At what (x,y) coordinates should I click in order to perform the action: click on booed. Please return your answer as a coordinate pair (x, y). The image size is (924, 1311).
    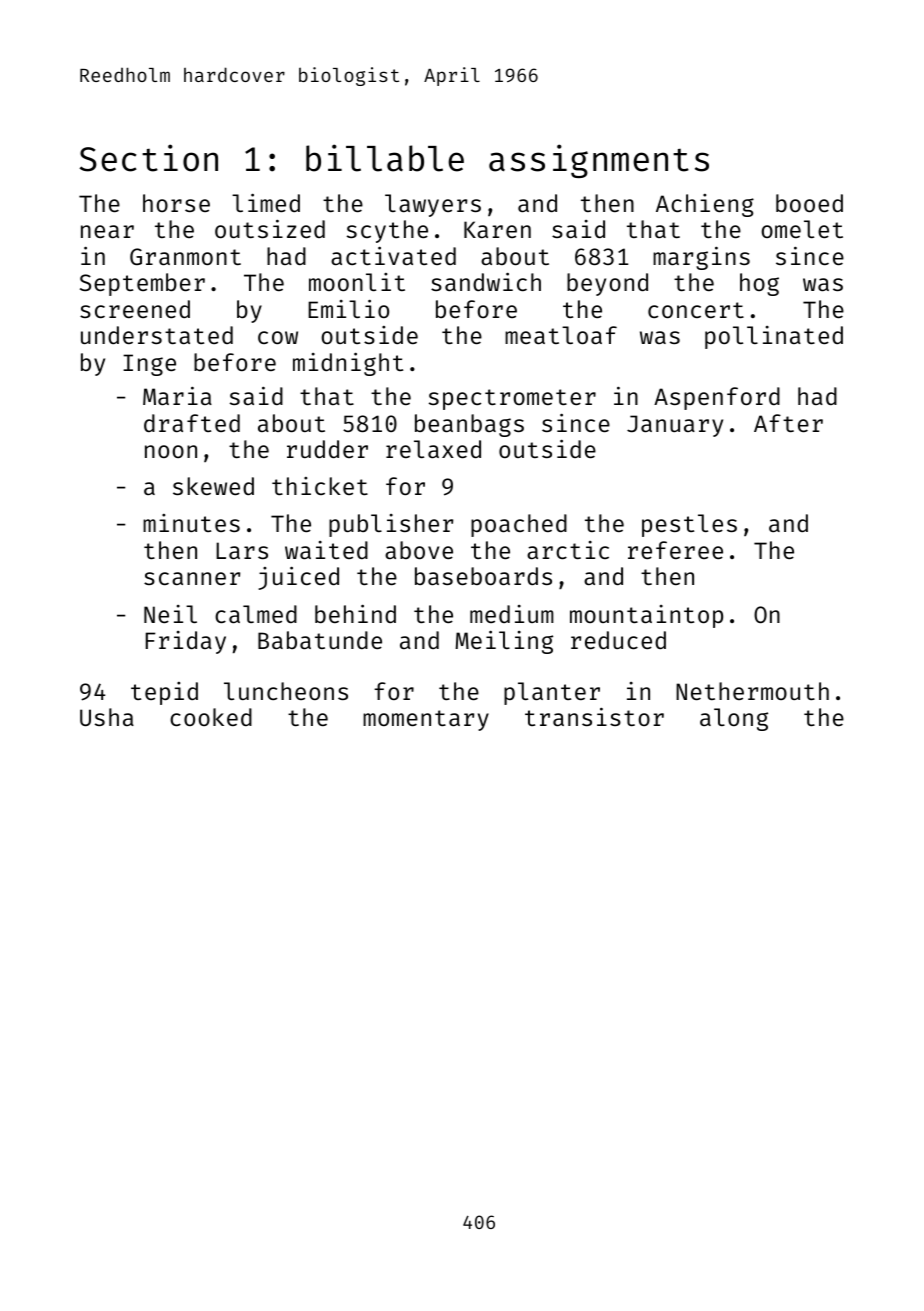
    Looking at the image, I should click on (809, 203).
